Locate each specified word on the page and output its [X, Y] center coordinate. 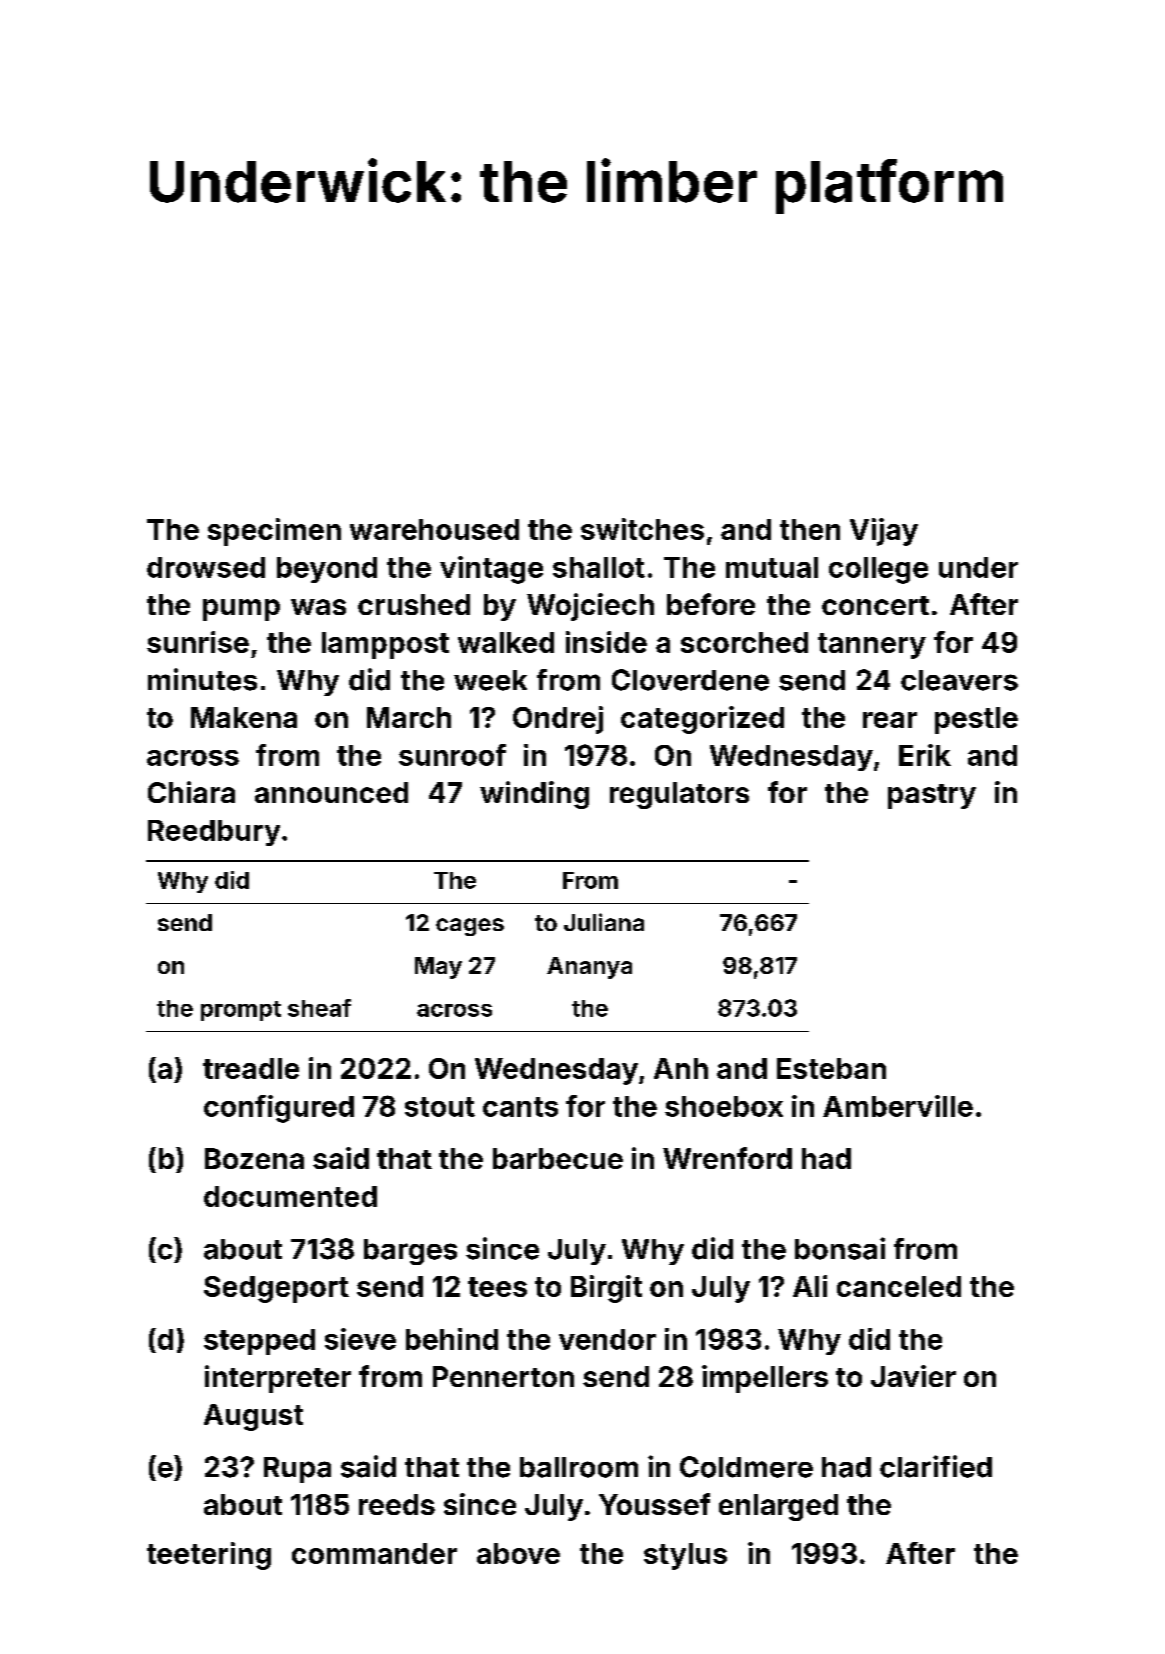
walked [506, 642]
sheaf [319, 1008]
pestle [976, 720]
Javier [913, 1376]
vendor [607, 1339]
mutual [772, 567]
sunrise [198, 642]
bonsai [840, 1248]
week [490, 680]
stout [440, 1107]
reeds [397, 1504]
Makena [244, 717]
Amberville [898, 1106]
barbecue [558, 1158]
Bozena [254, 1158]
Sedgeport [276, 1289]
